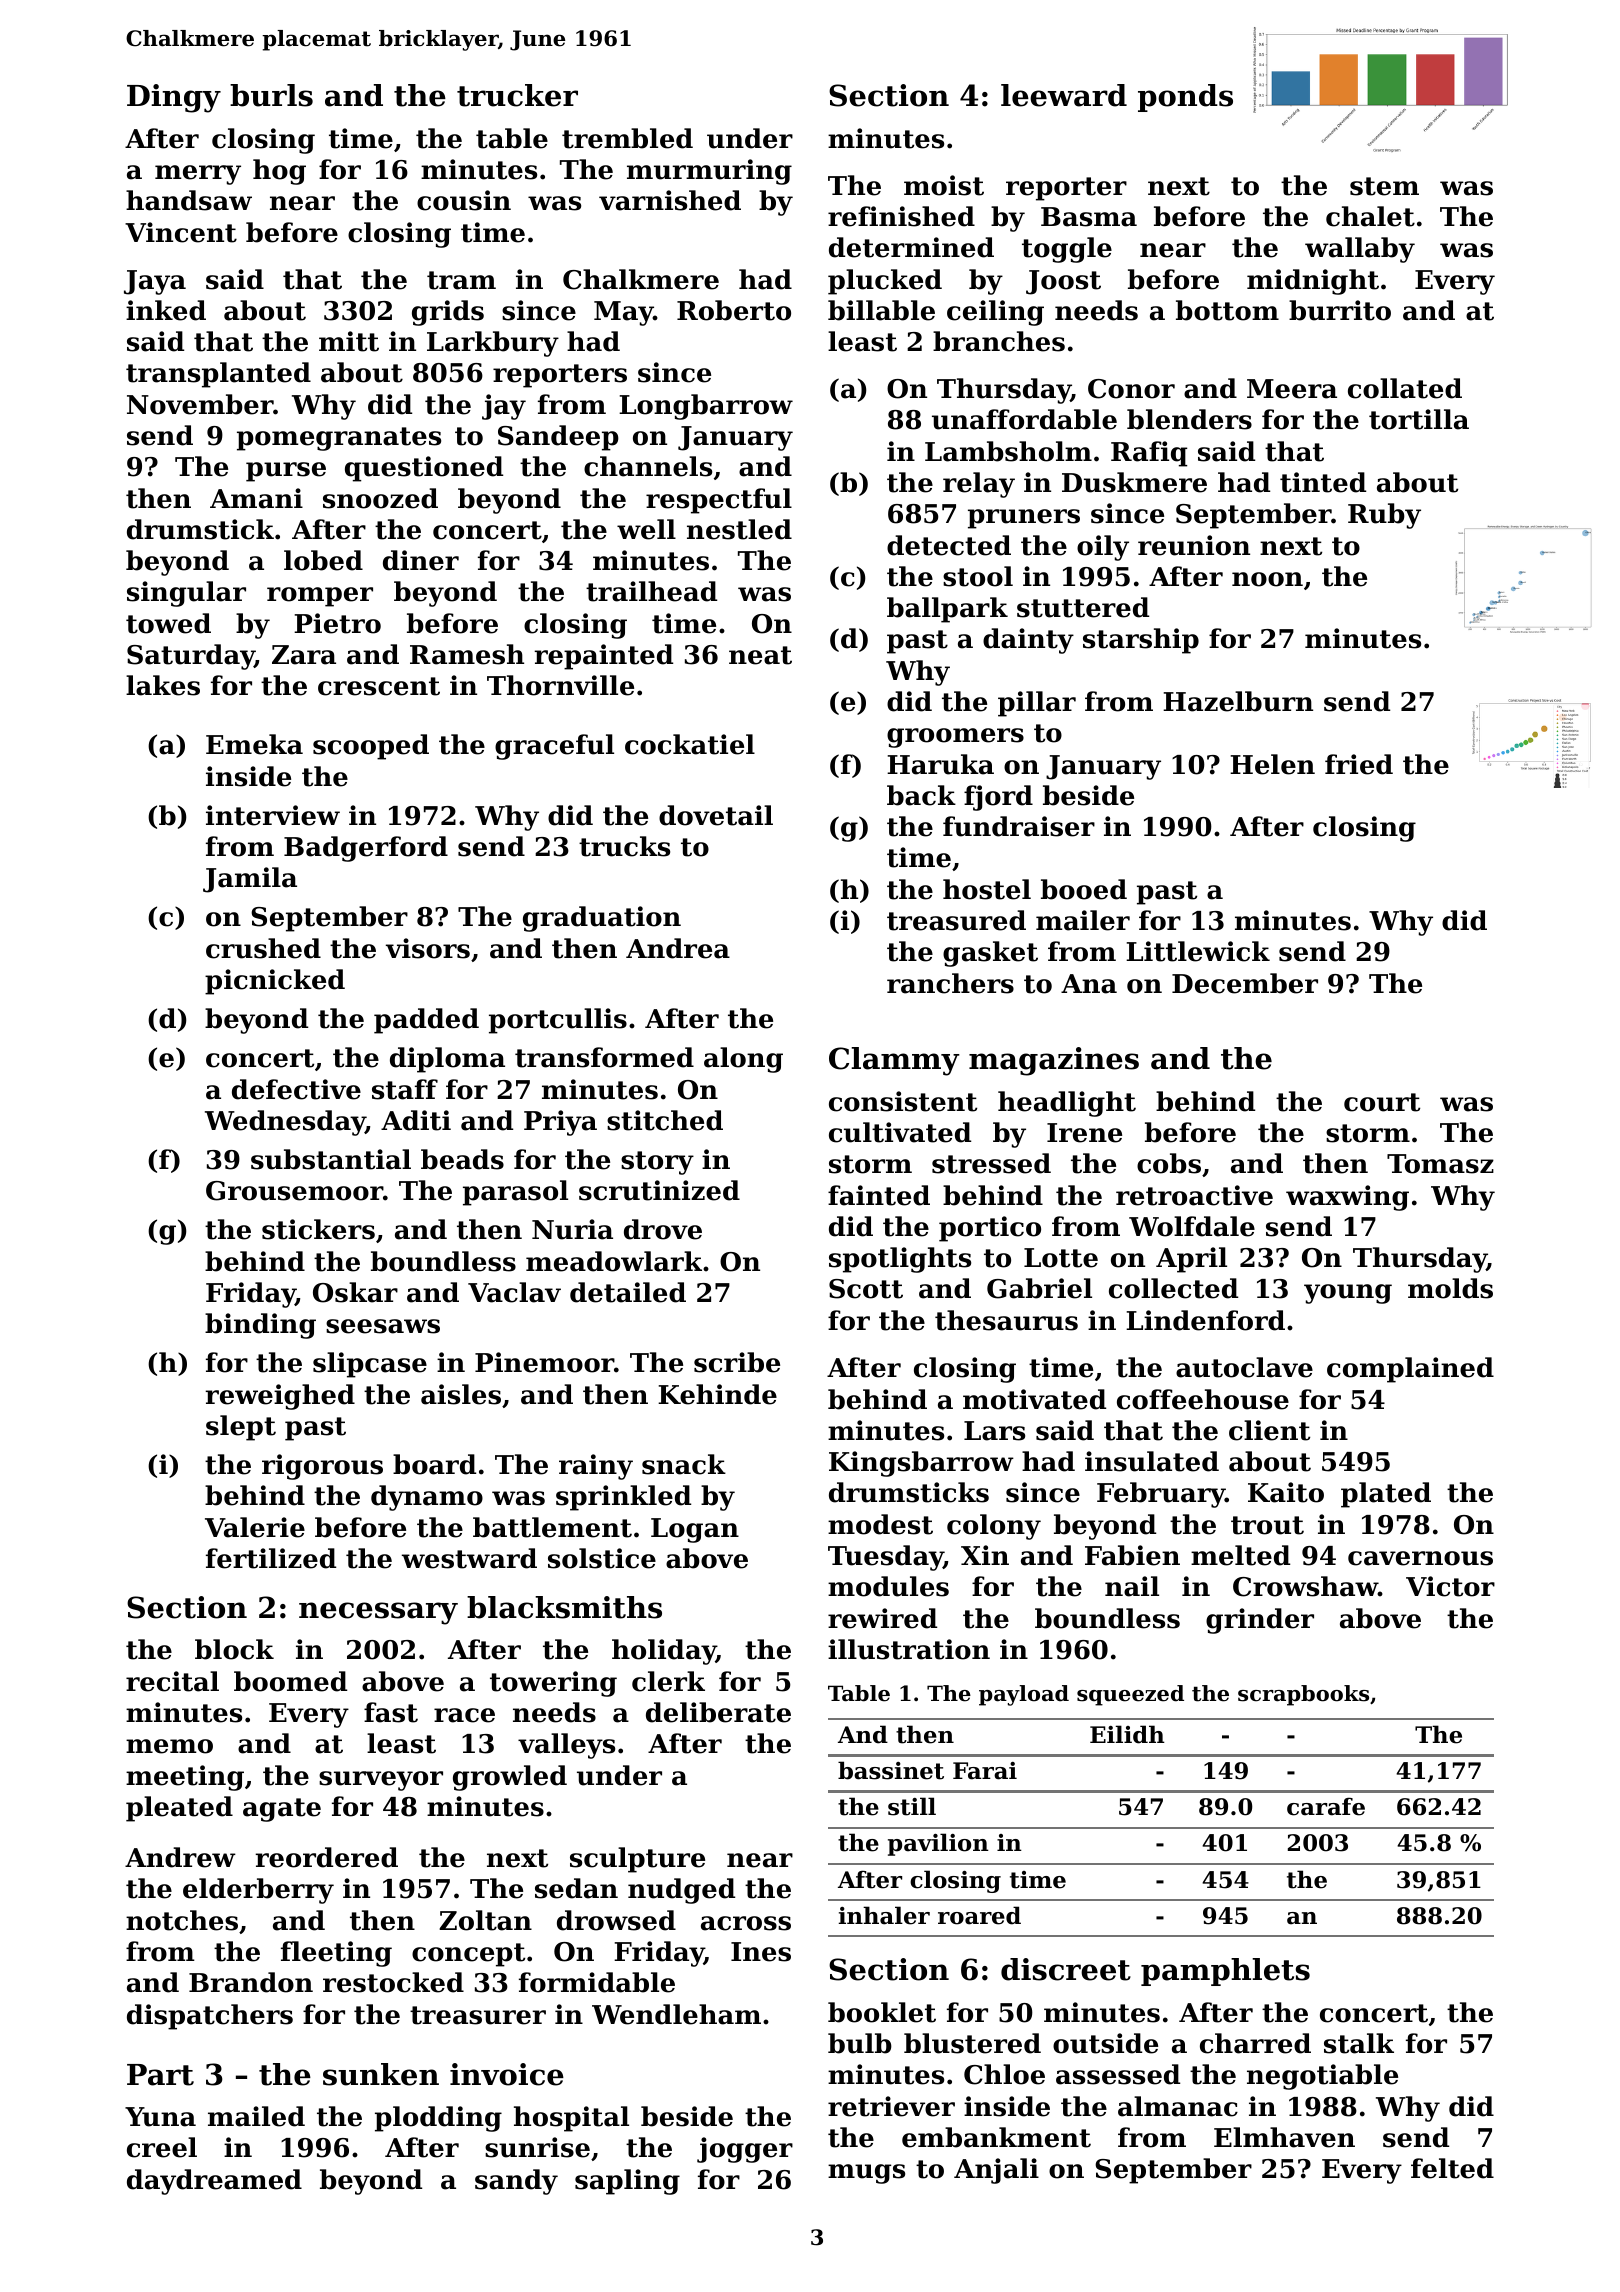 This screenshot has height=2292, width=1620. What do you see at coordinates (286, 472) in the screenshot?
I see `purse` at bounding box center [286, 472].
